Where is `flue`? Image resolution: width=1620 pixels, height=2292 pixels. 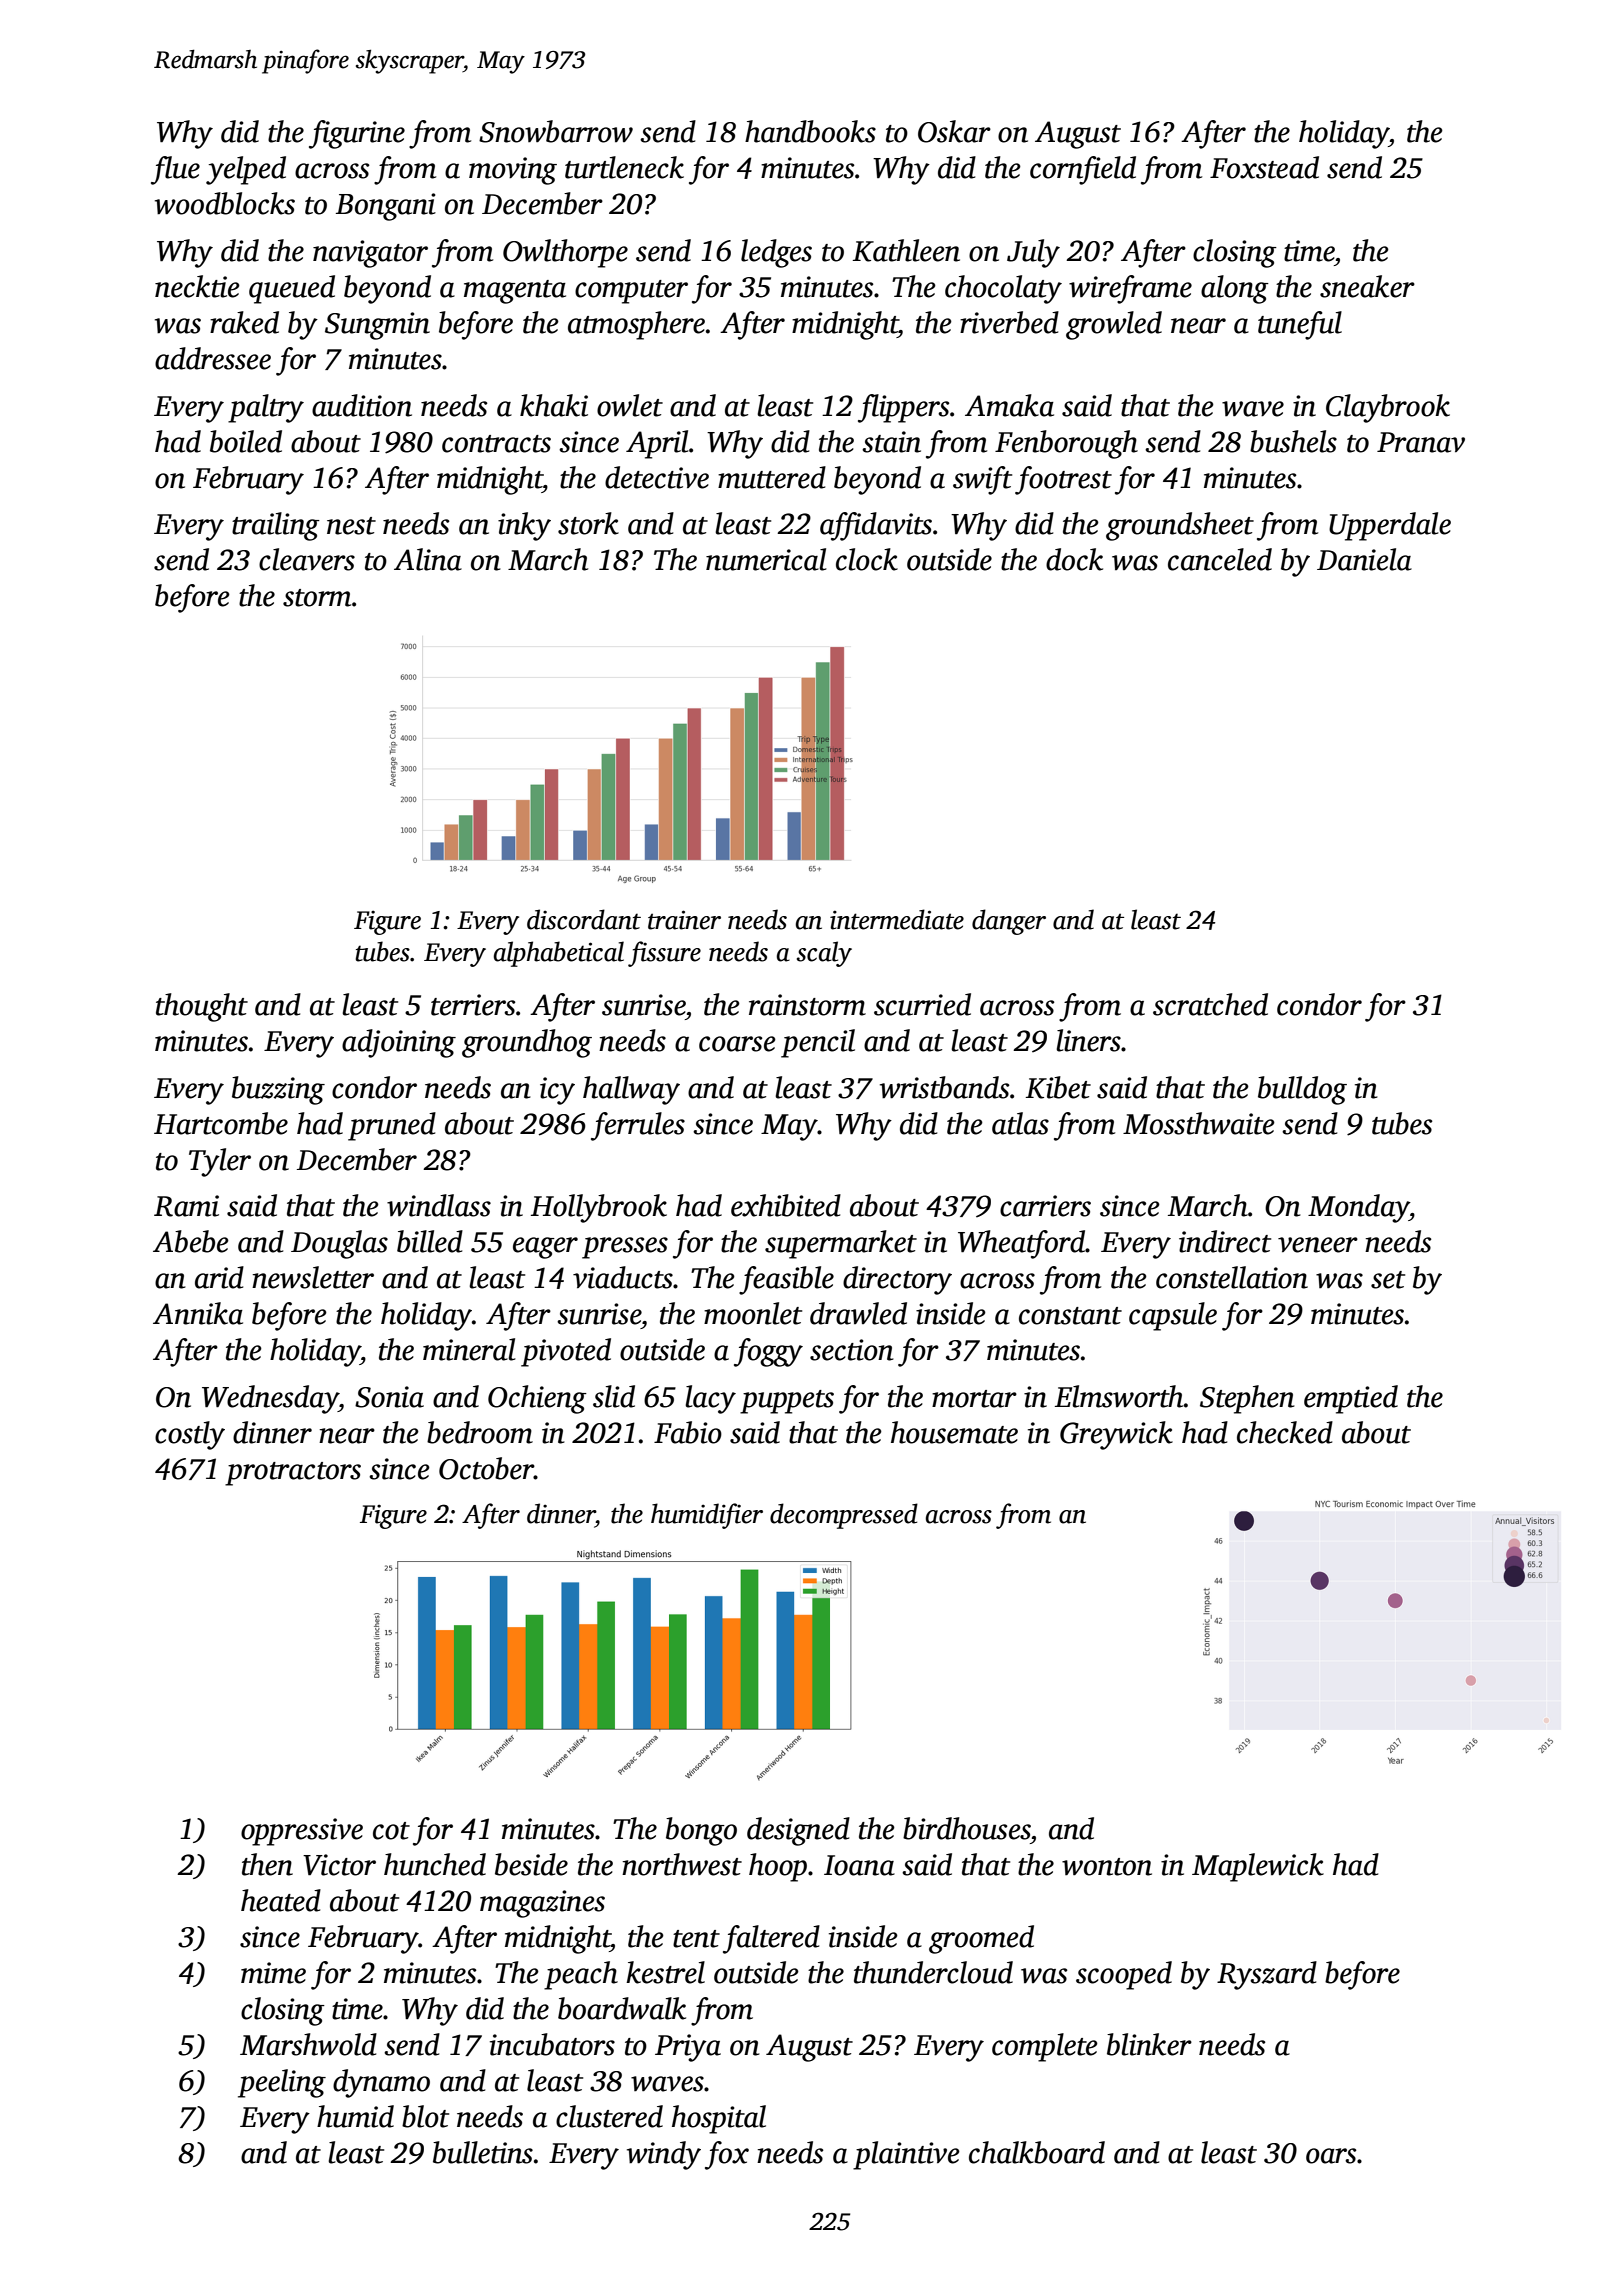
flue is located at coordinates (175, 170).
